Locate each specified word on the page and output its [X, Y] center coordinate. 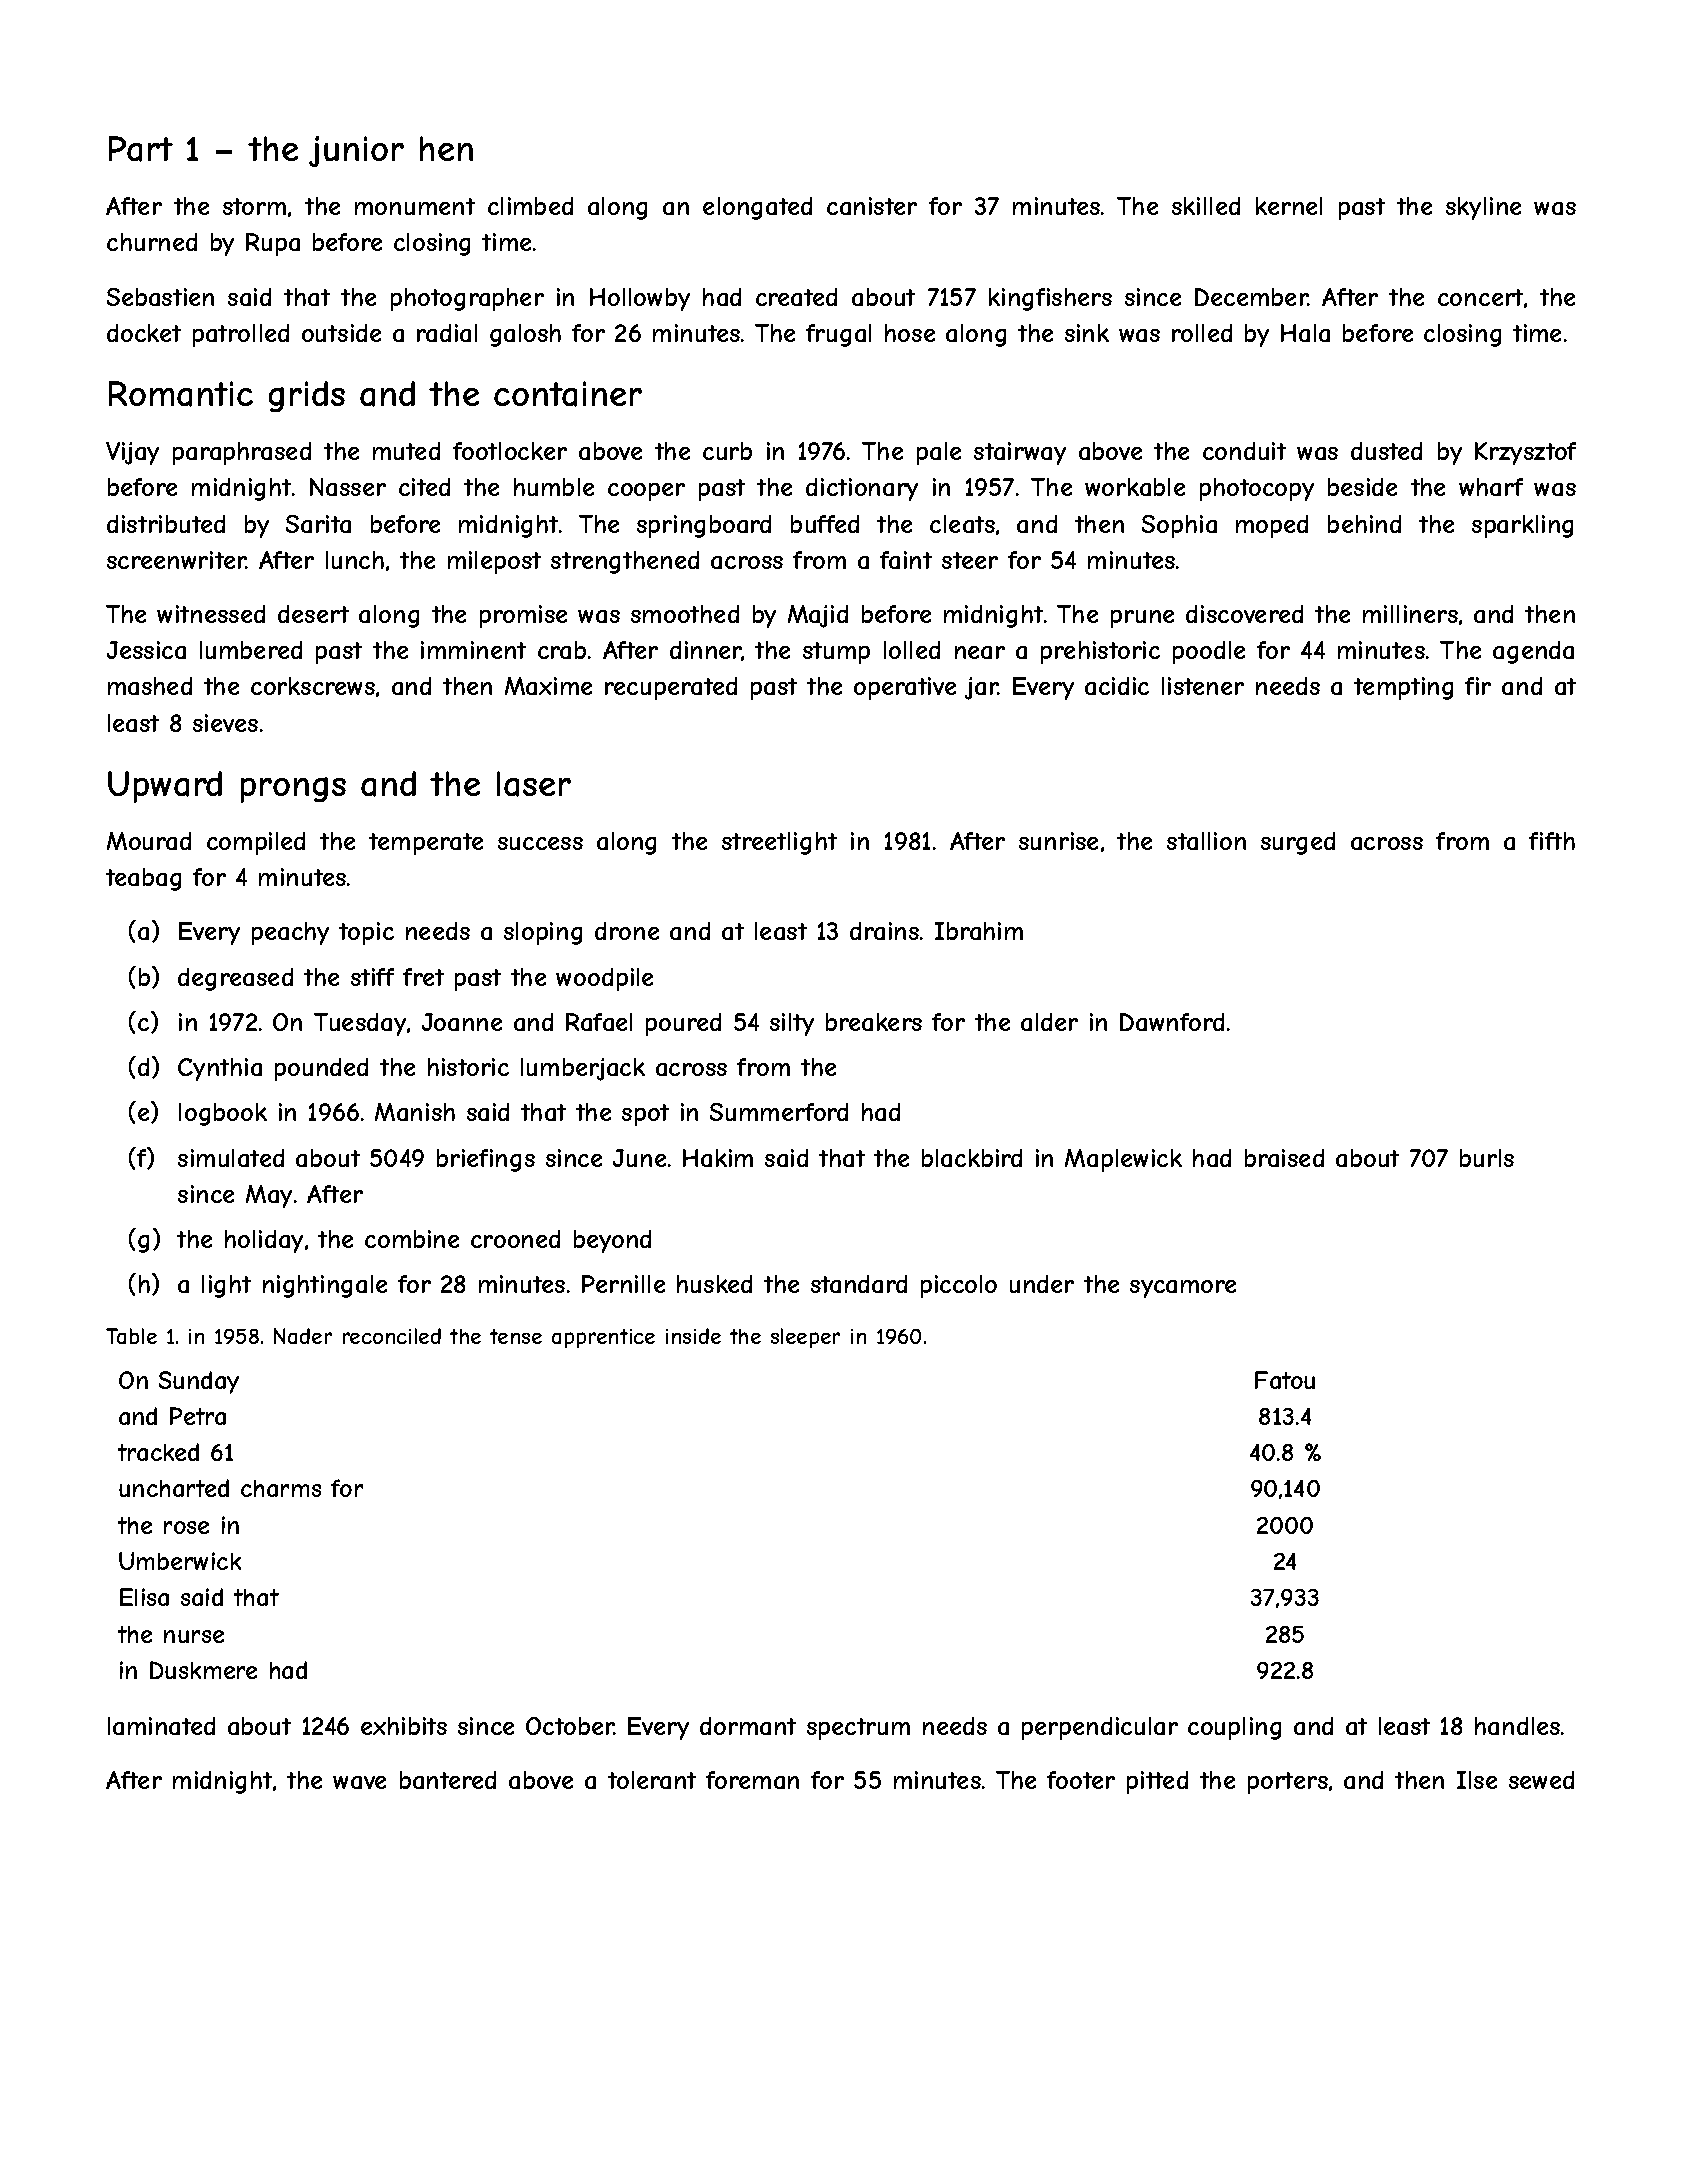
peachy [290, 933]
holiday [264, 1241]
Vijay [132, 453]
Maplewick [1123, 1160]
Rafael [599, 1022]
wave [359, 1782]
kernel [1289, 206]
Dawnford [1172, 1022]
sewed [1541, 1780]
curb [727, 451]
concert [1480, 297]
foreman [752, 1780]
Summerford [779, 1112]
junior [356, 151]
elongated [757, 208]
